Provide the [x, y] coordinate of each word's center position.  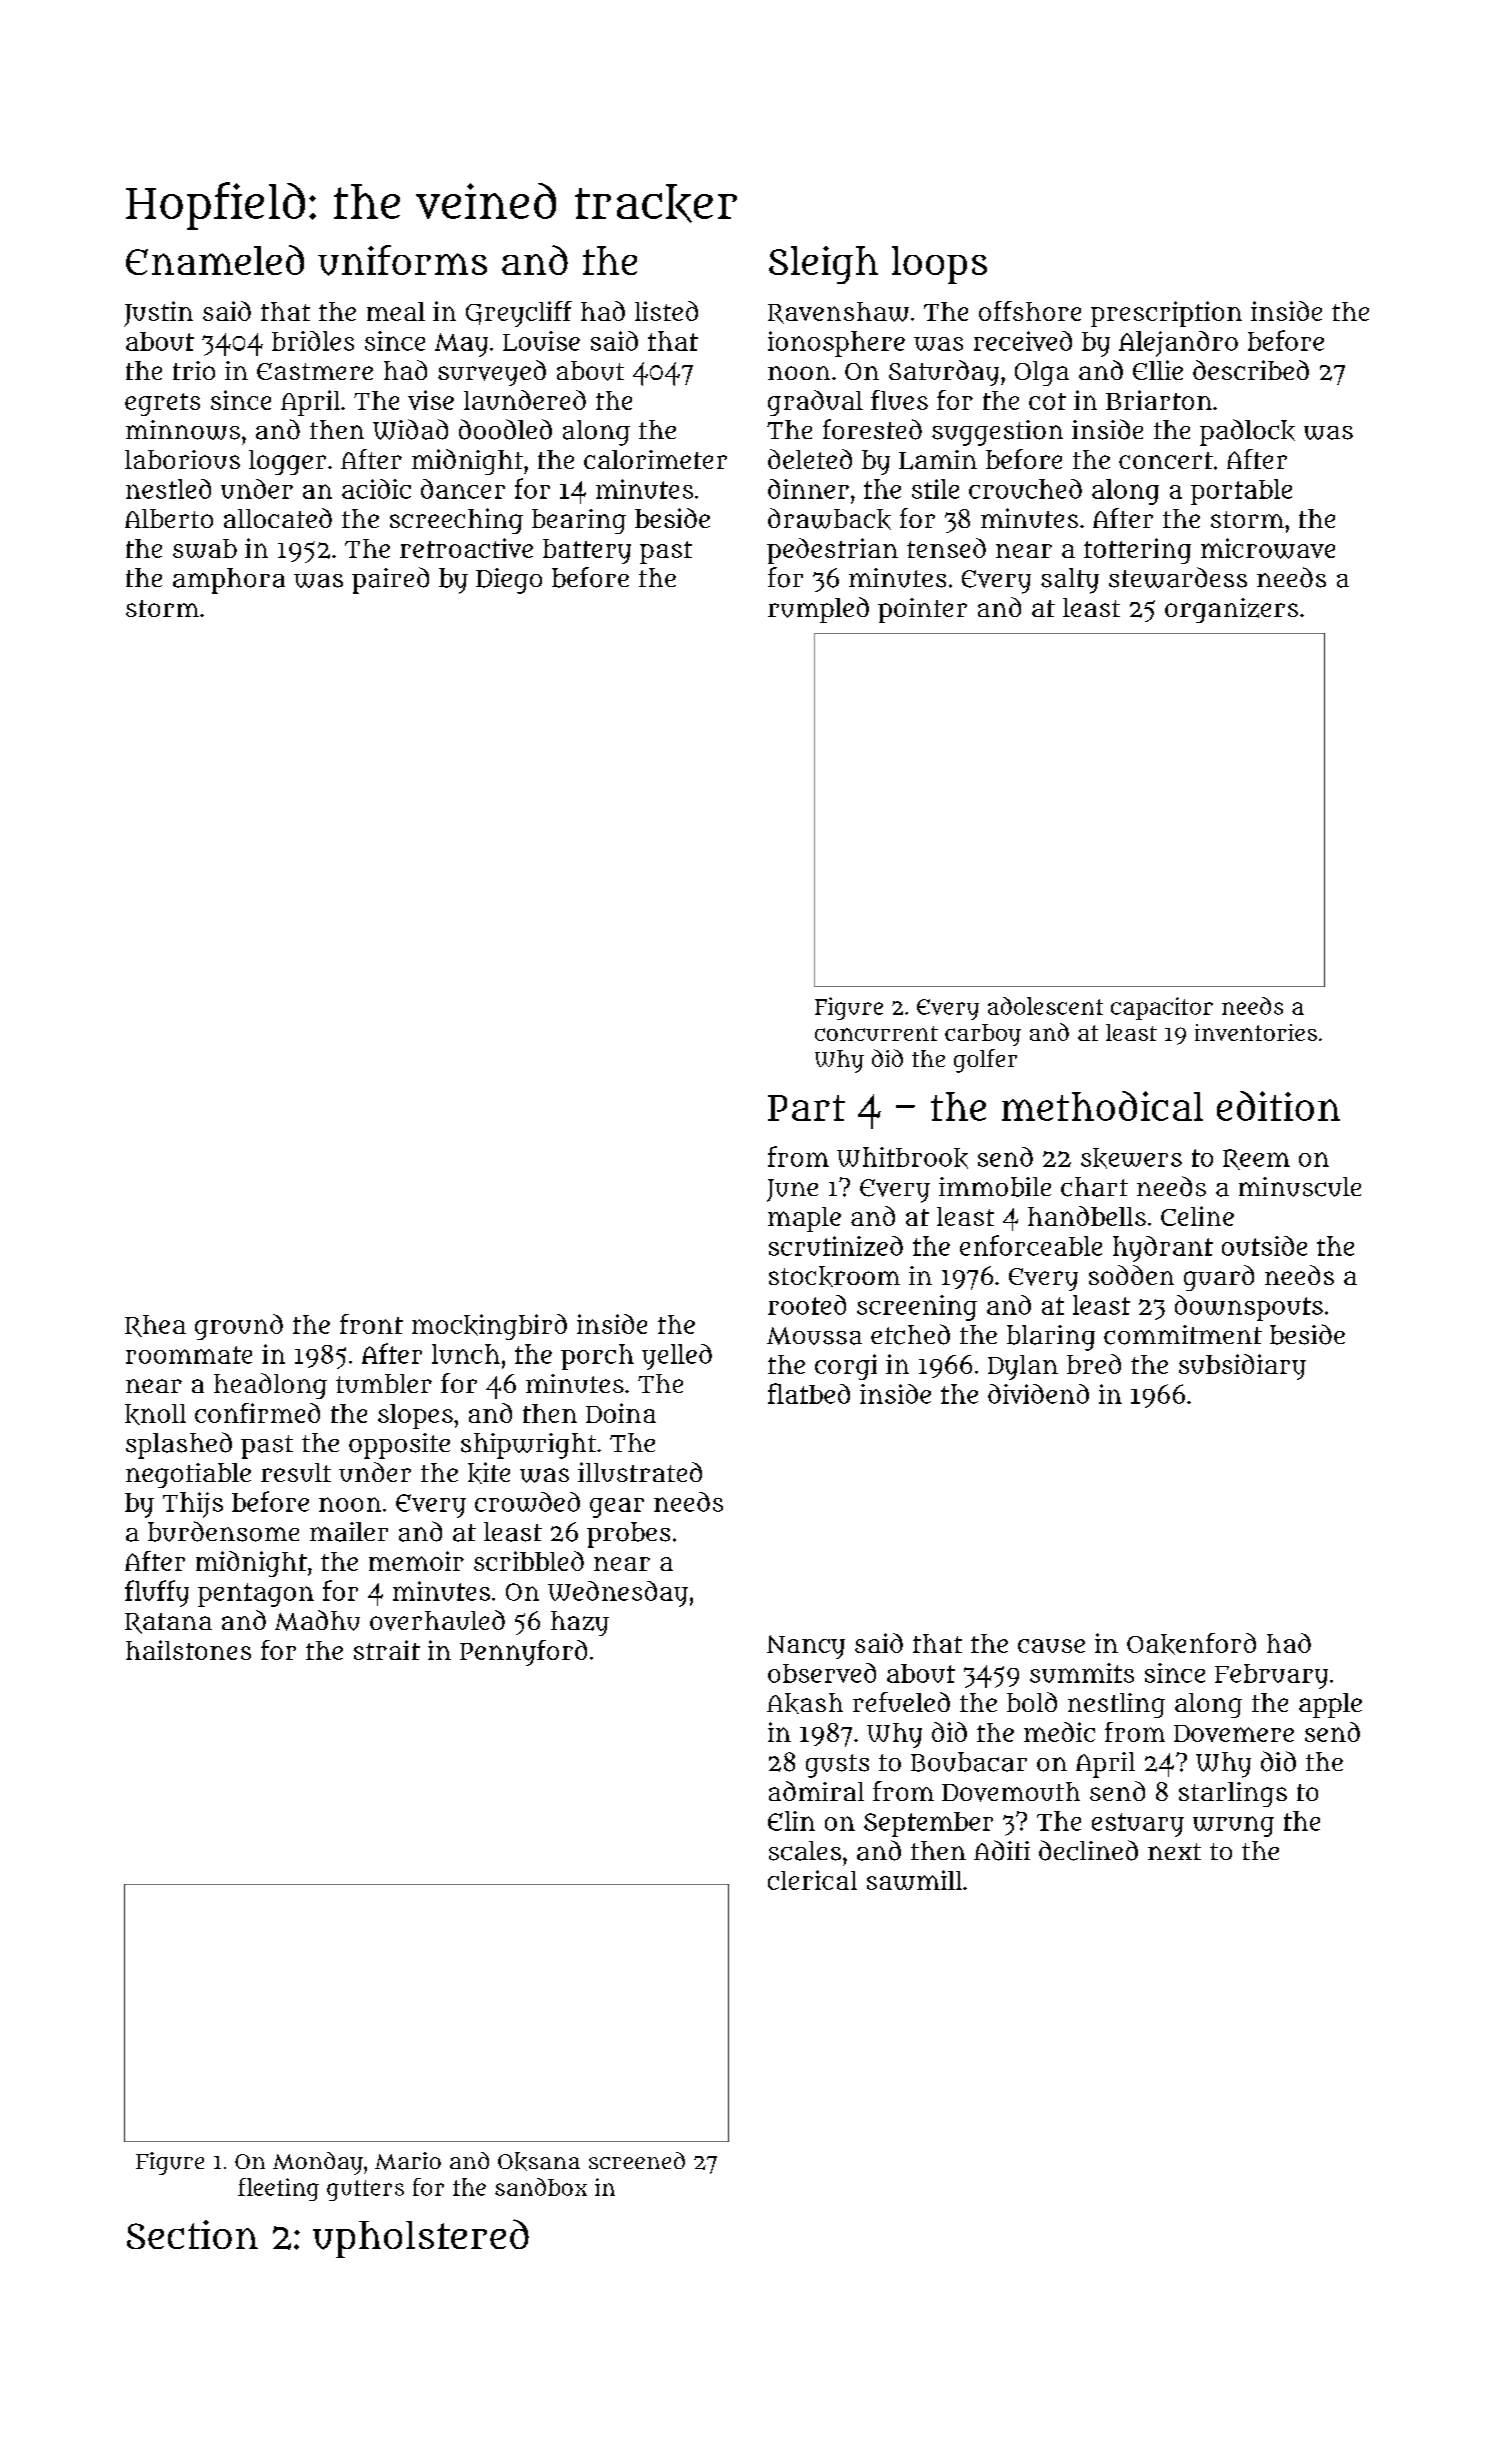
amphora [229, 581]
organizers [1231, 610]
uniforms [402, 260]
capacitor [1162, 1008]
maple [804, 1219]
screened [637, 2160]
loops [939, 265]
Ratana [168, 1623]
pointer [922, 610]
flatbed [809, 1393]
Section [192, 2234]
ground [239, 1327]
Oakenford [1191, 1644]
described [1251, 370]
